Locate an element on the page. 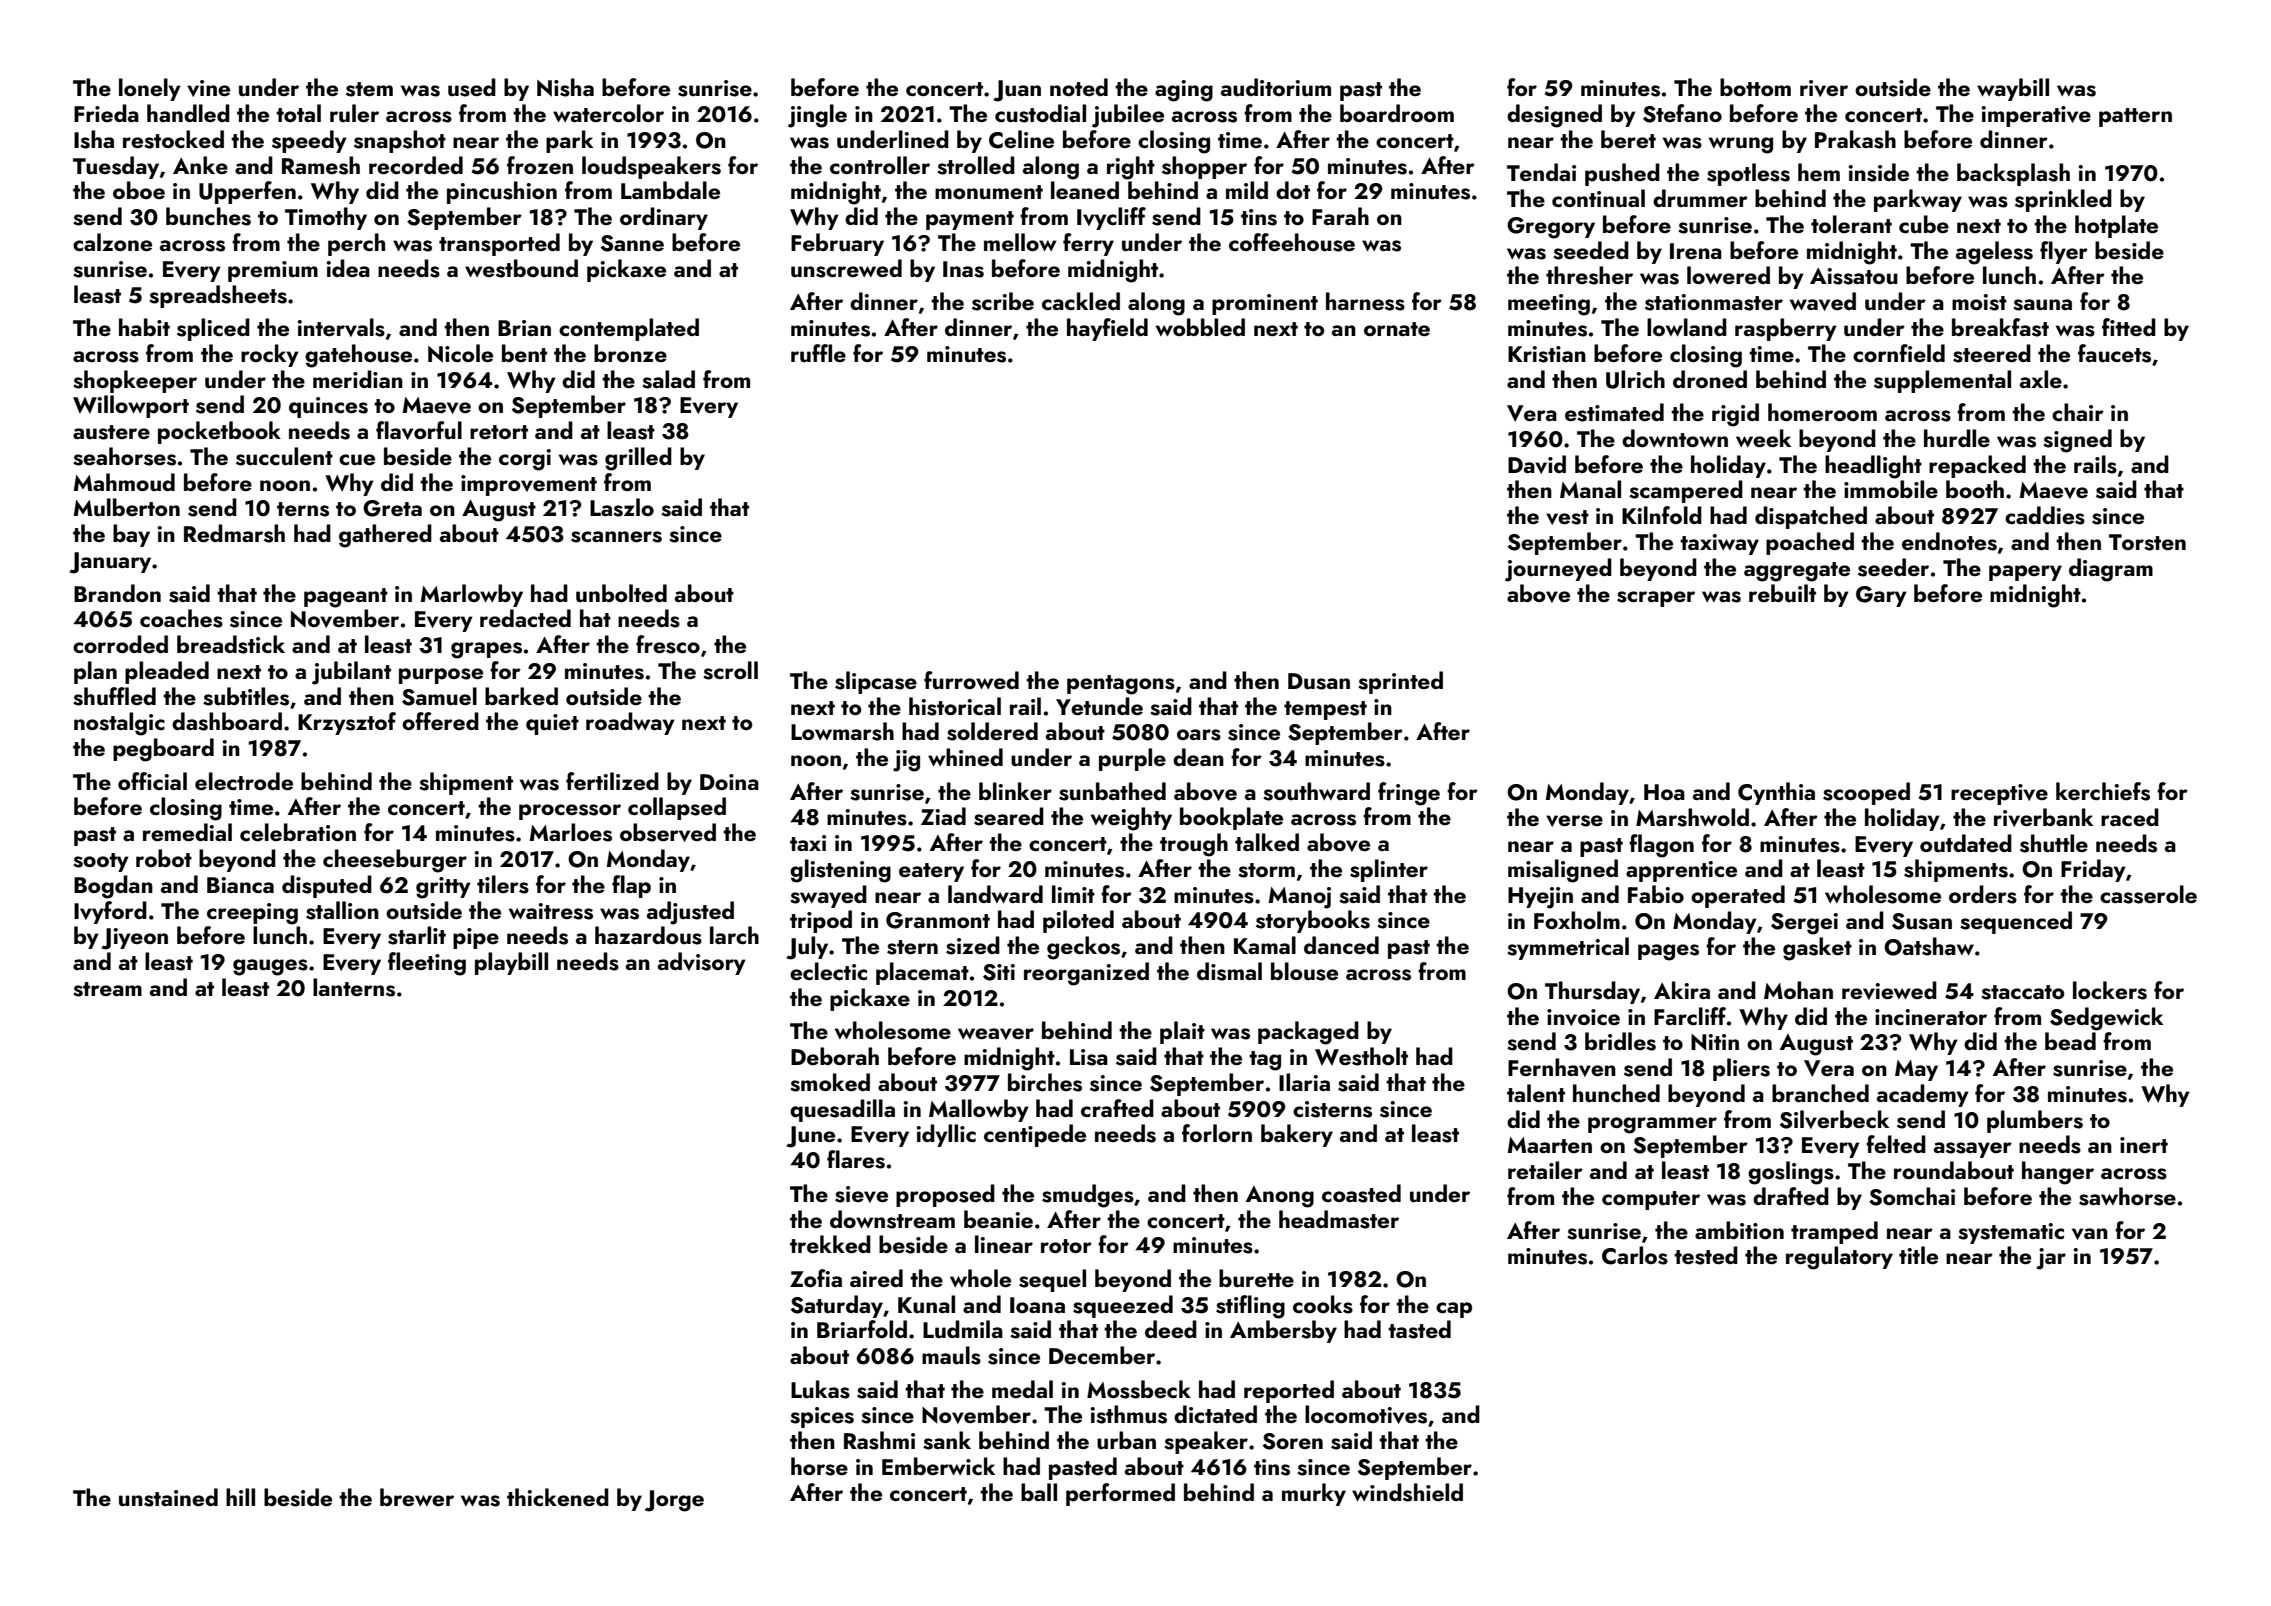 The width and height of the document is (2271, 1606). pegboard is located at coordinates (163, 750).
